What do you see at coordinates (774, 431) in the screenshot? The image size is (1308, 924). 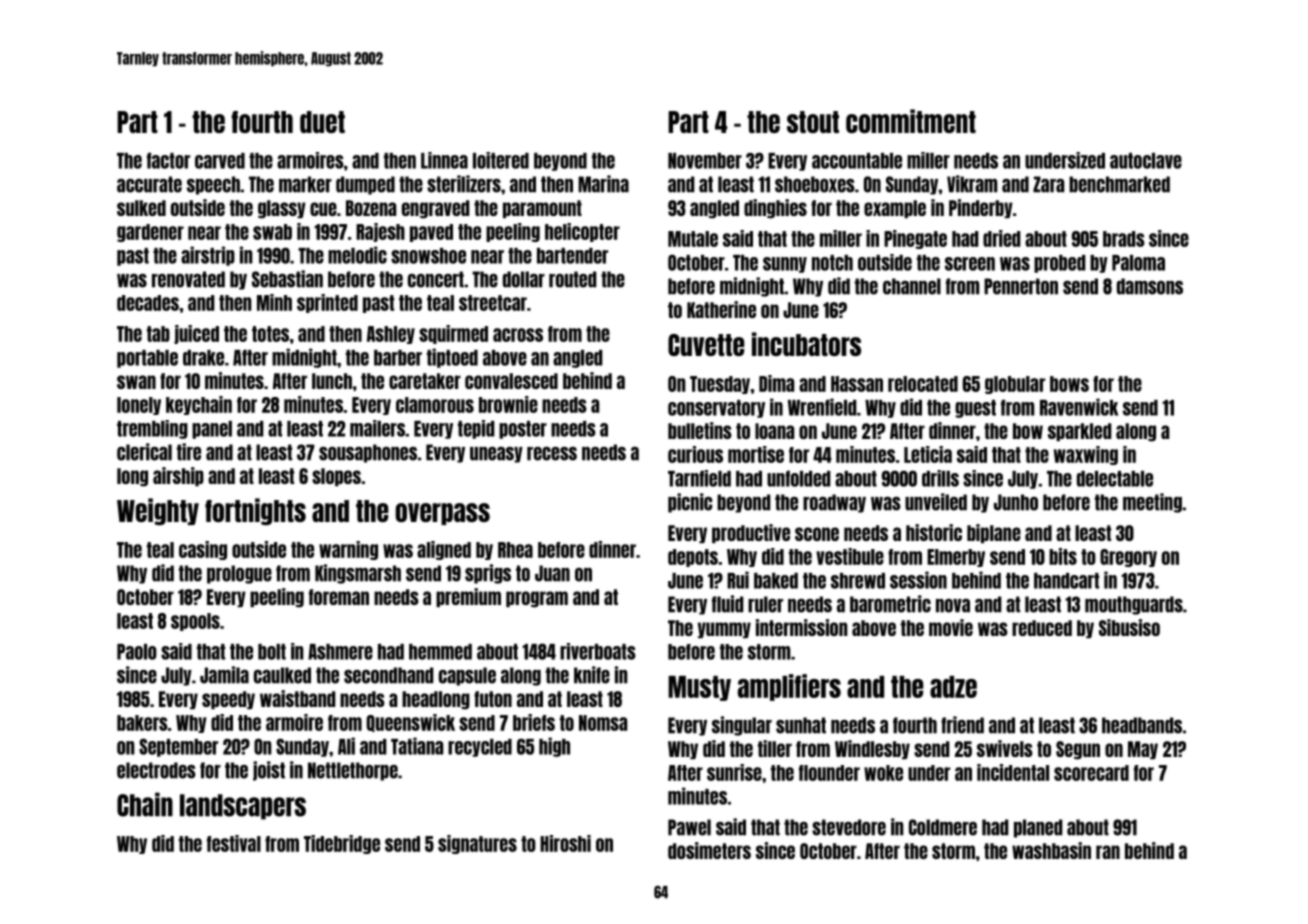 I see `Ioana` at bounding box center [774, 431].
